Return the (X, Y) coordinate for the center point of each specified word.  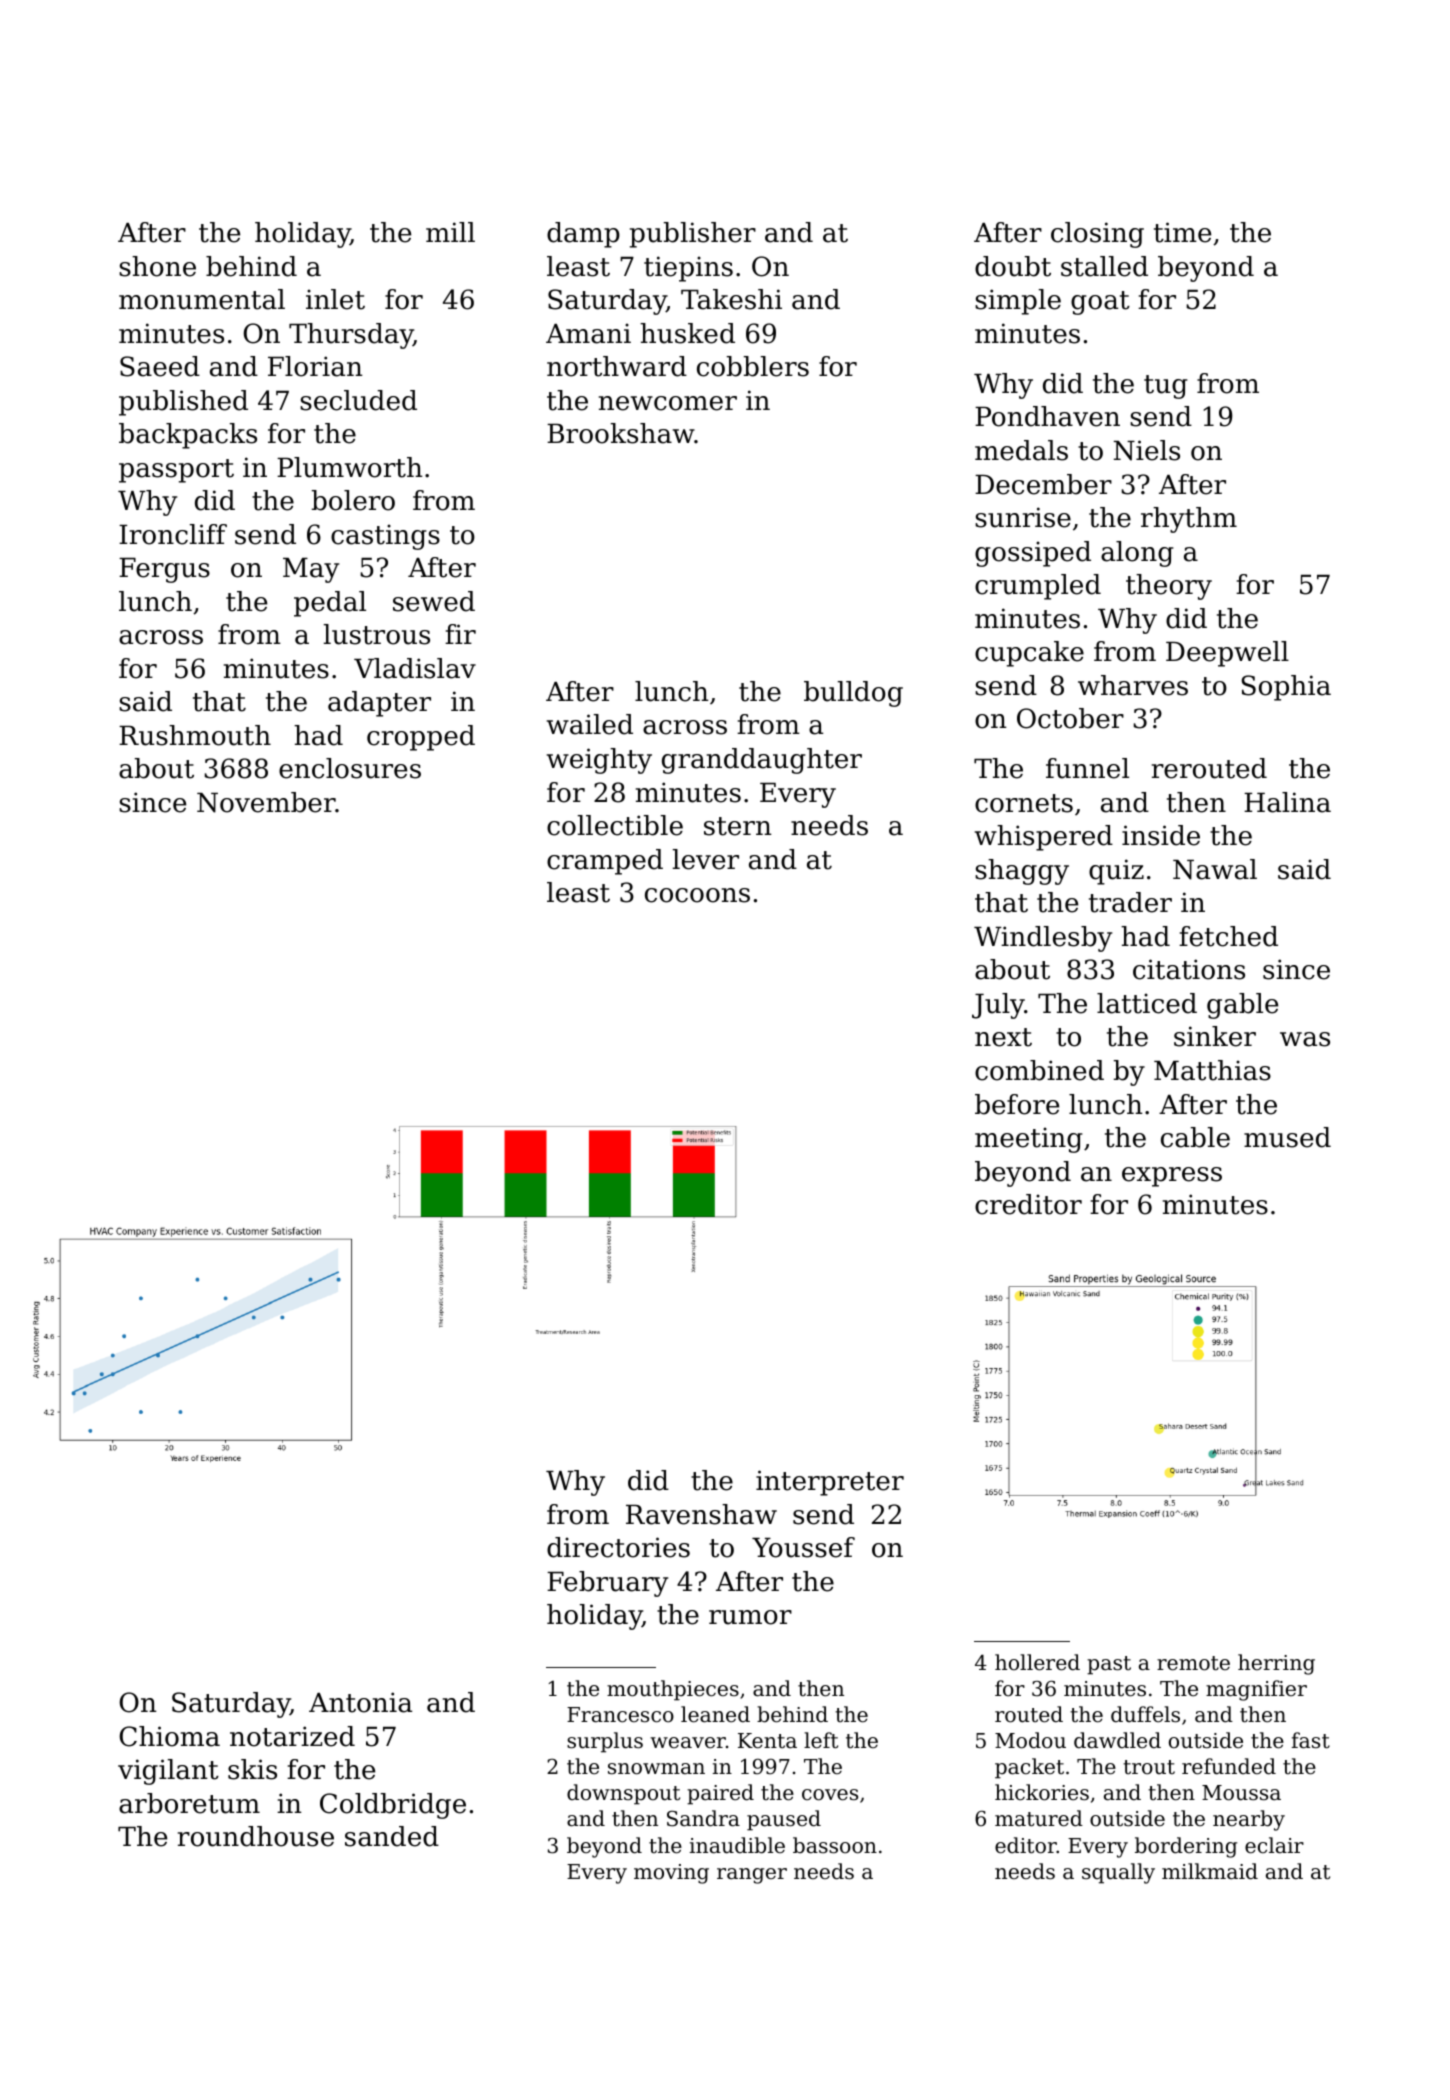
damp (583, 235)
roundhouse (256, 1836)
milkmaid (1210, 1871)
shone (157, 266)
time (1182, 232)
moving (671, 1874)
